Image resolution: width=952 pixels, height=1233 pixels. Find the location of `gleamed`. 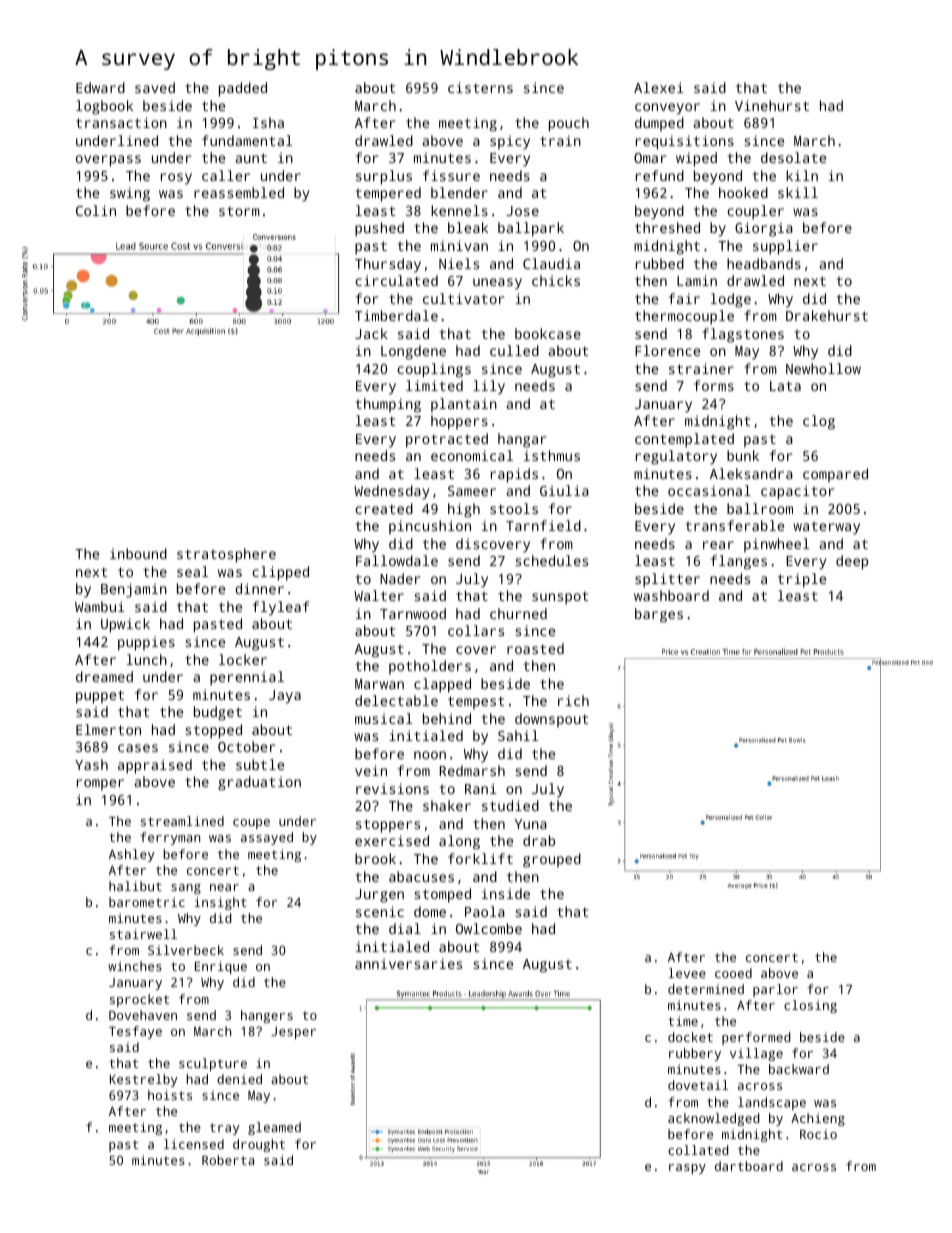

gleamed is located at coordinates (274, 1128).
